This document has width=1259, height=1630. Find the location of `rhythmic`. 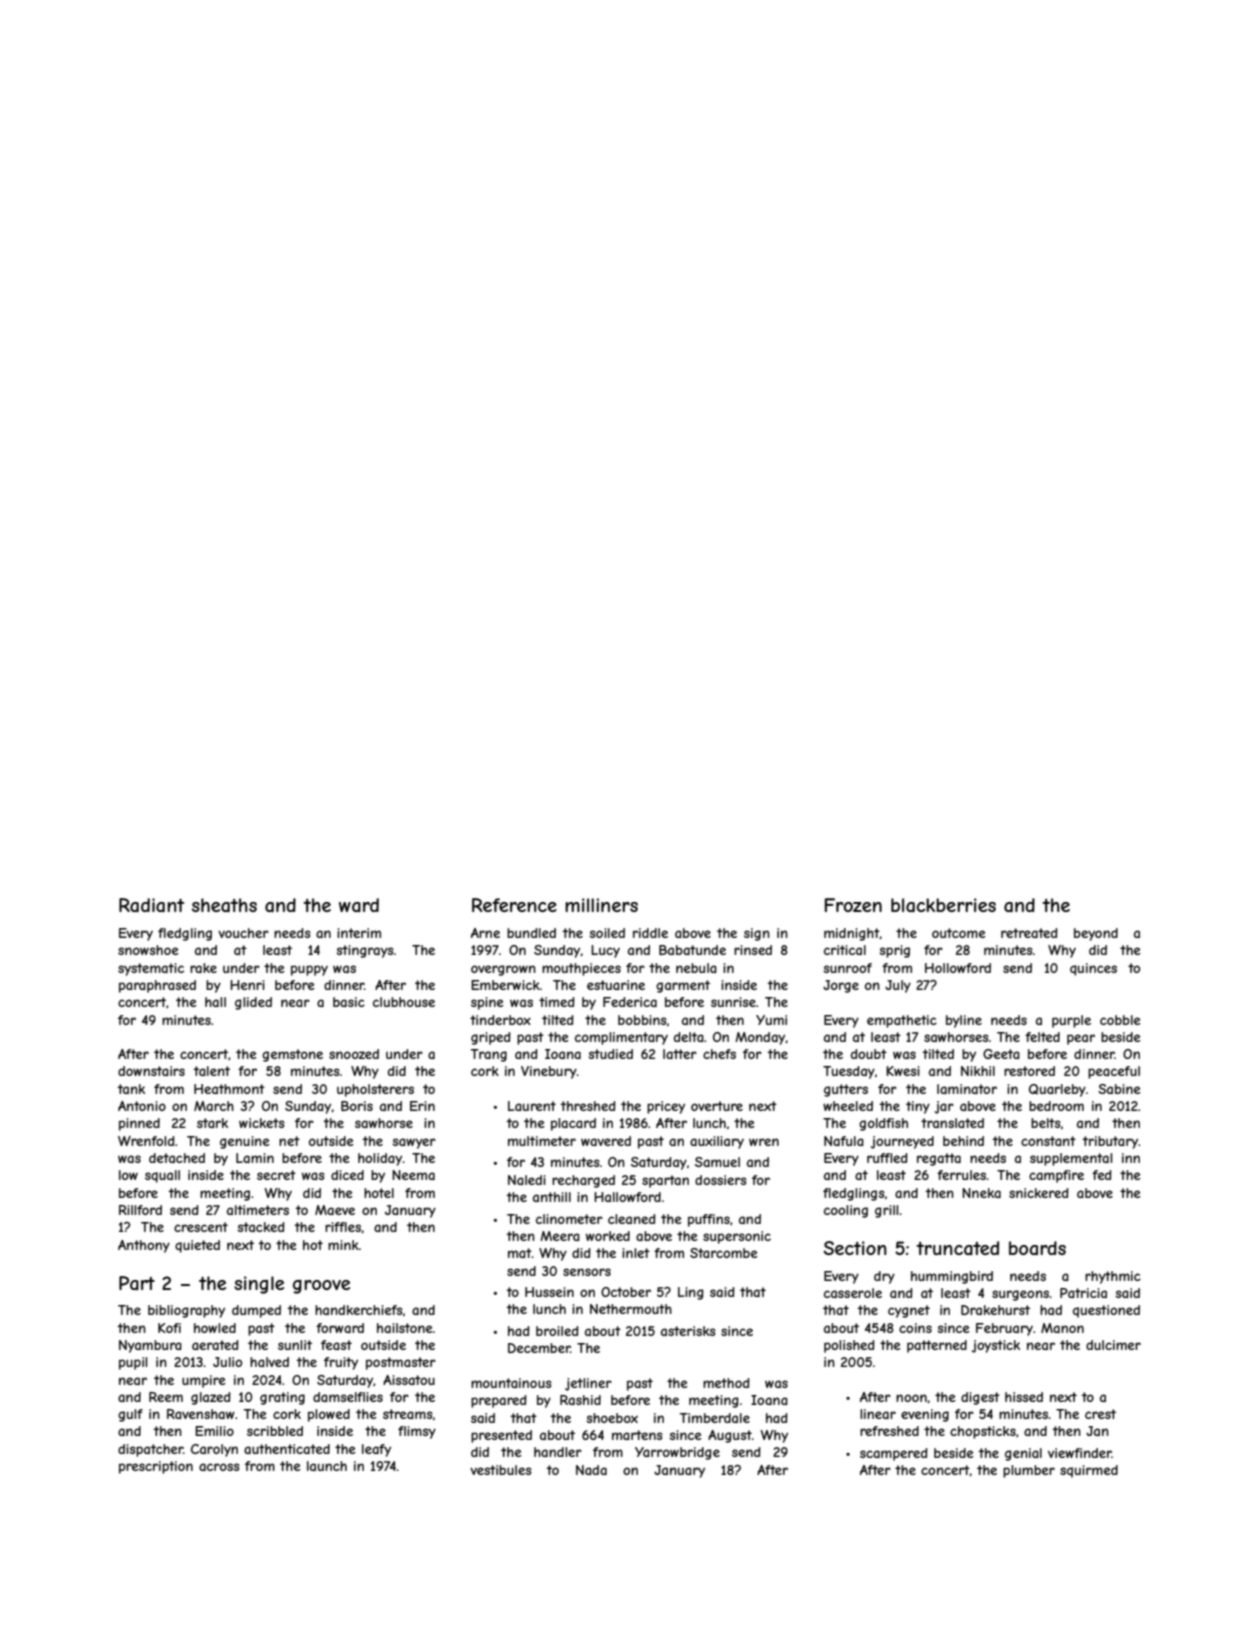

rhythmic is located at coordinates (1113, 1277).
